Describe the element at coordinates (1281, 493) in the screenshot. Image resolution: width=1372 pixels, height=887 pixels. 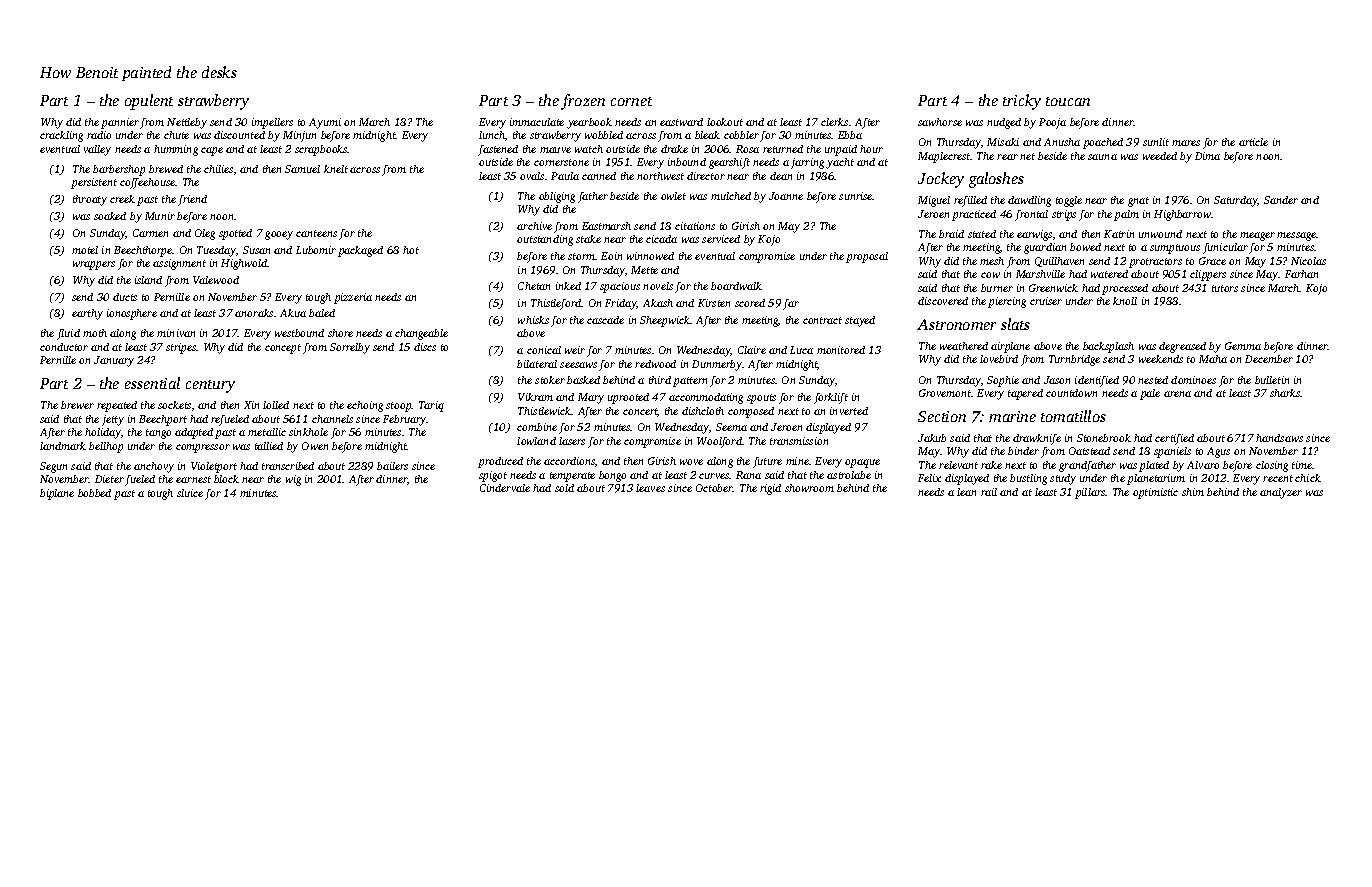
I see `analyzer` at that location.
